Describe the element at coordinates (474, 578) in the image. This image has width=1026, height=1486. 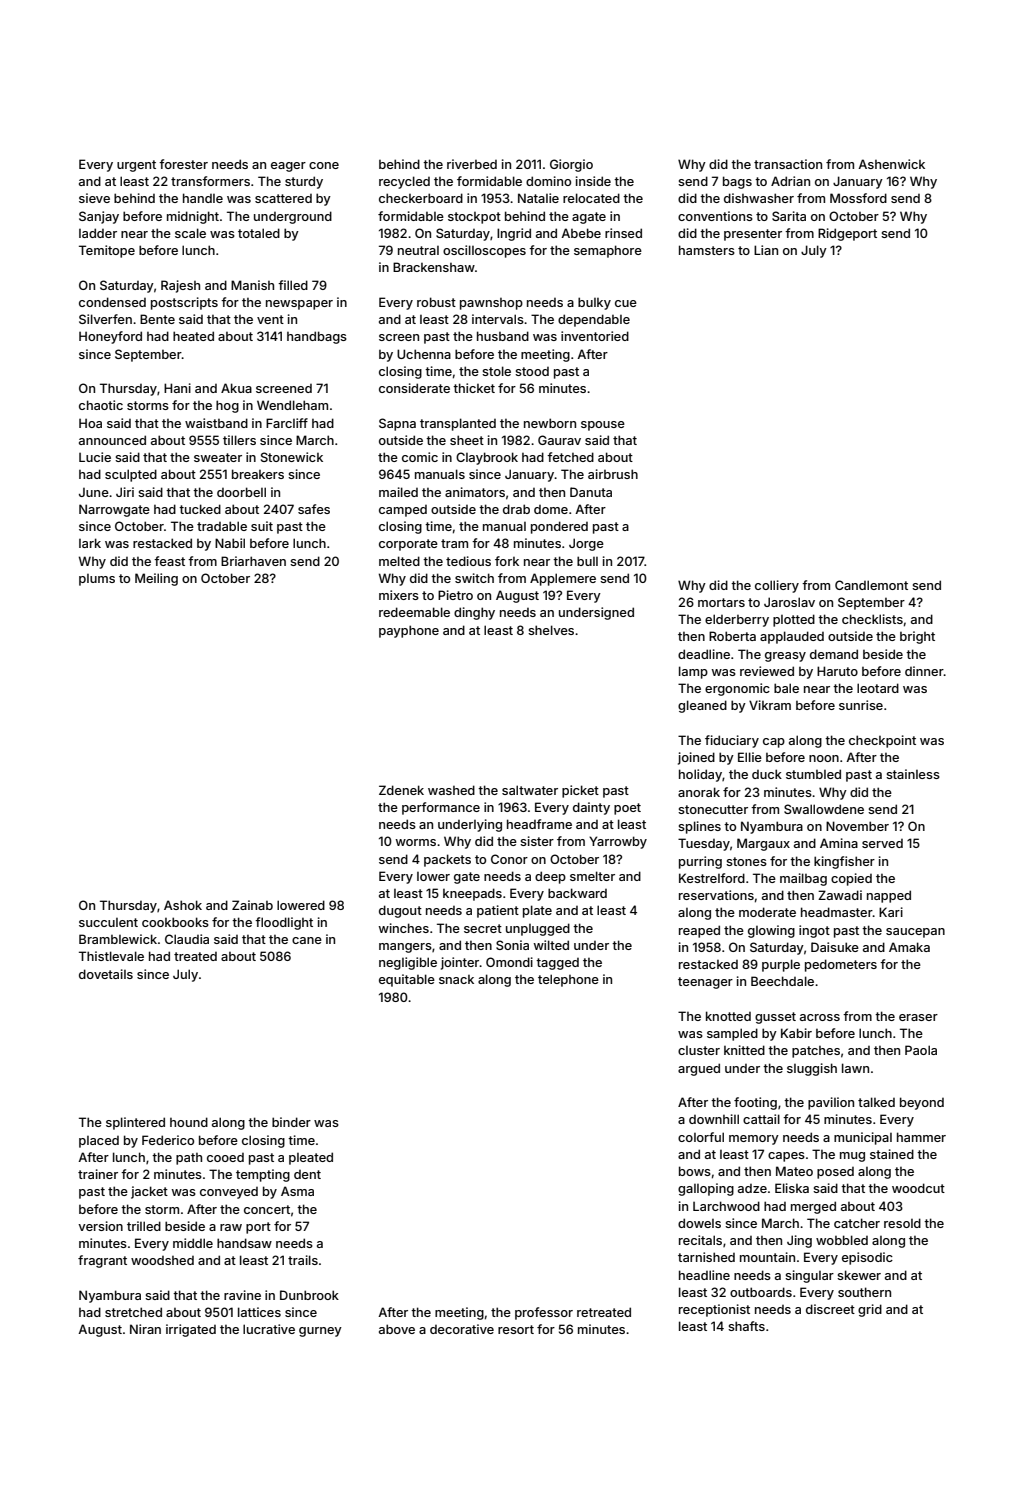
I see `switch` at that location.
